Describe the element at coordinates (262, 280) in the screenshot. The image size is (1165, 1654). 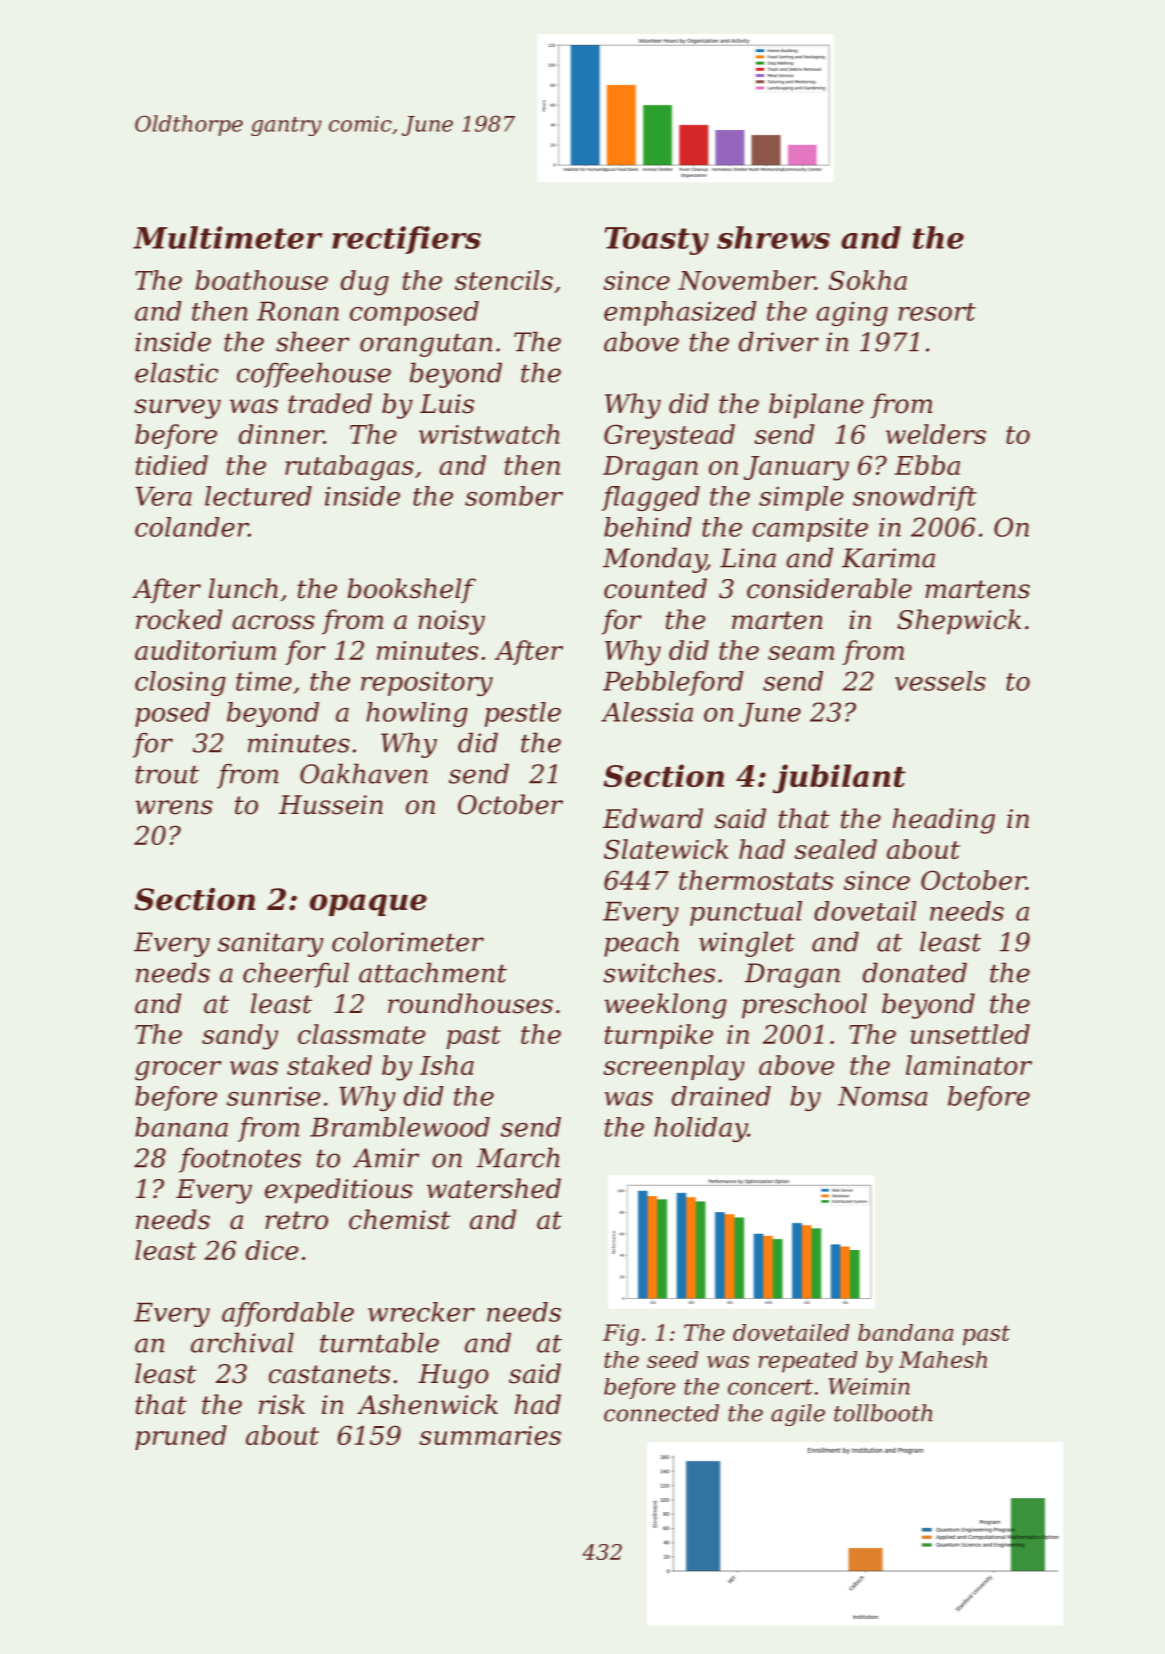
I see `boathouse` at that location.
